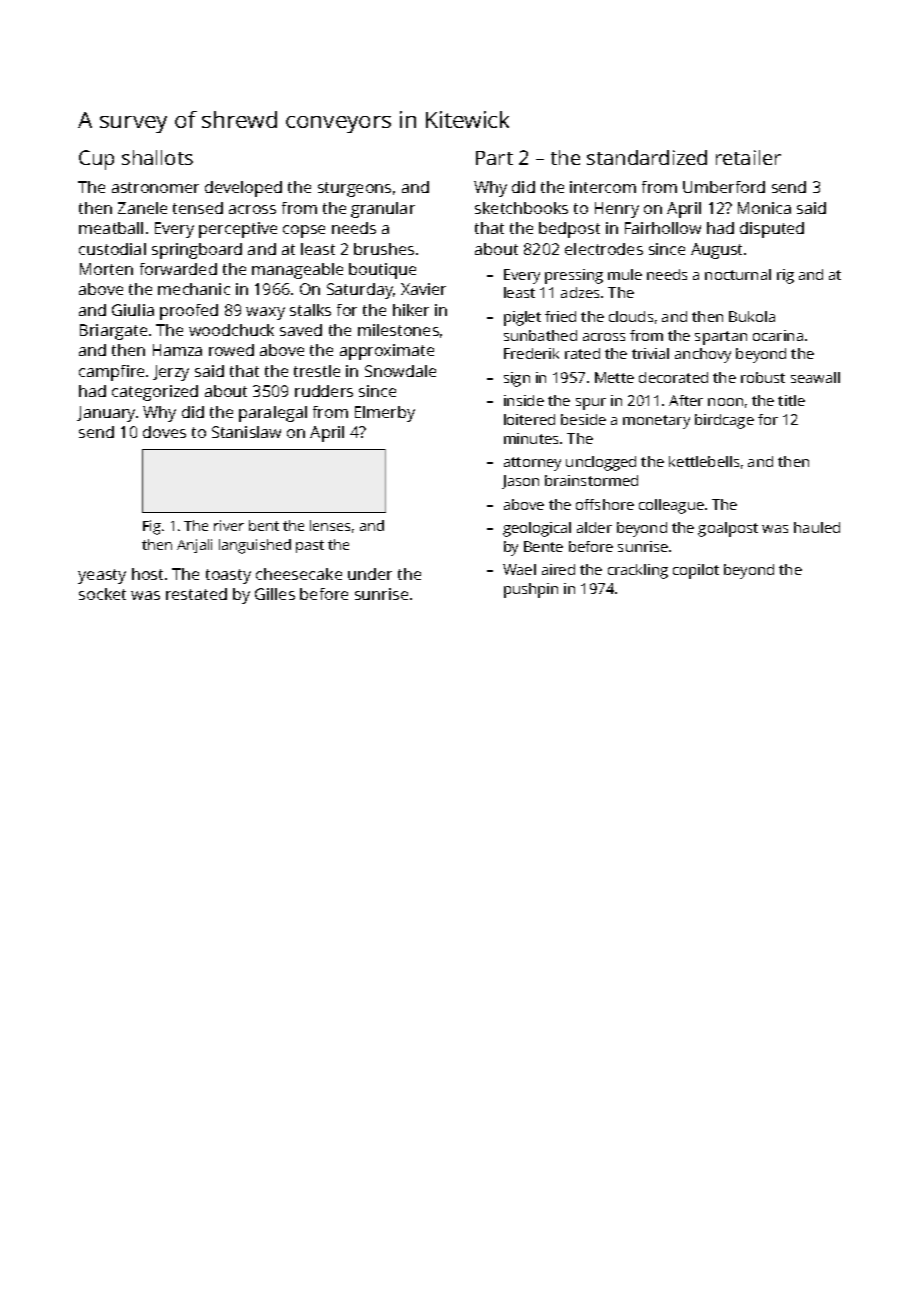  I want to click on brushes, so click(384, 249).
